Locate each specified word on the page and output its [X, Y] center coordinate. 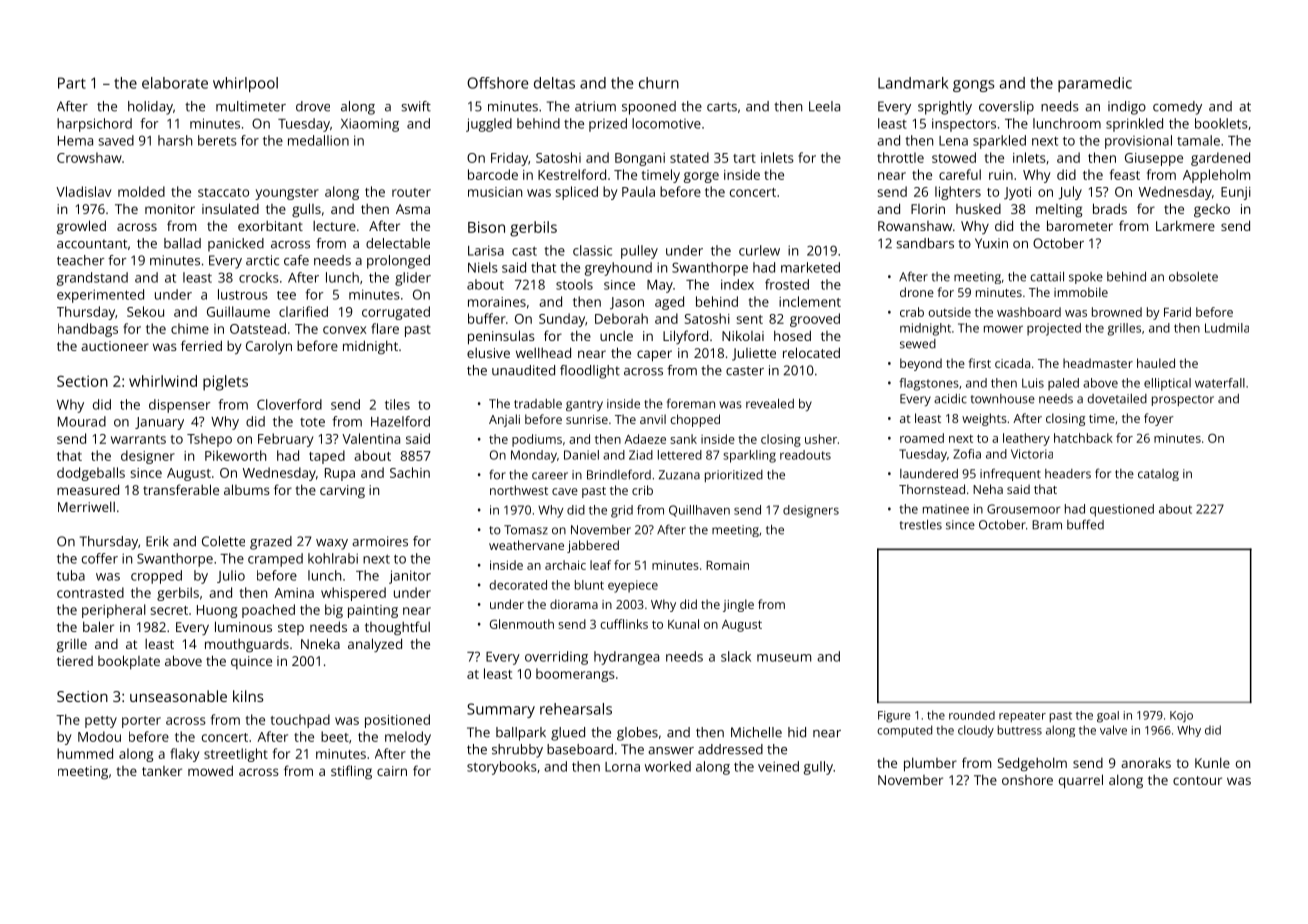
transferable [181, 489]
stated [689, 157]
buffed [1085, 524]
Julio [231, 576]
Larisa [486, 250]
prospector [1183, 400]
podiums [537, 440]
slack [736, 656]
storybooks [502, 768]
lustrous [243, 294]
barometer [1080, 225]
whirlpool [245, 84]
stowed [954, 157]
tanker [162, 771]
